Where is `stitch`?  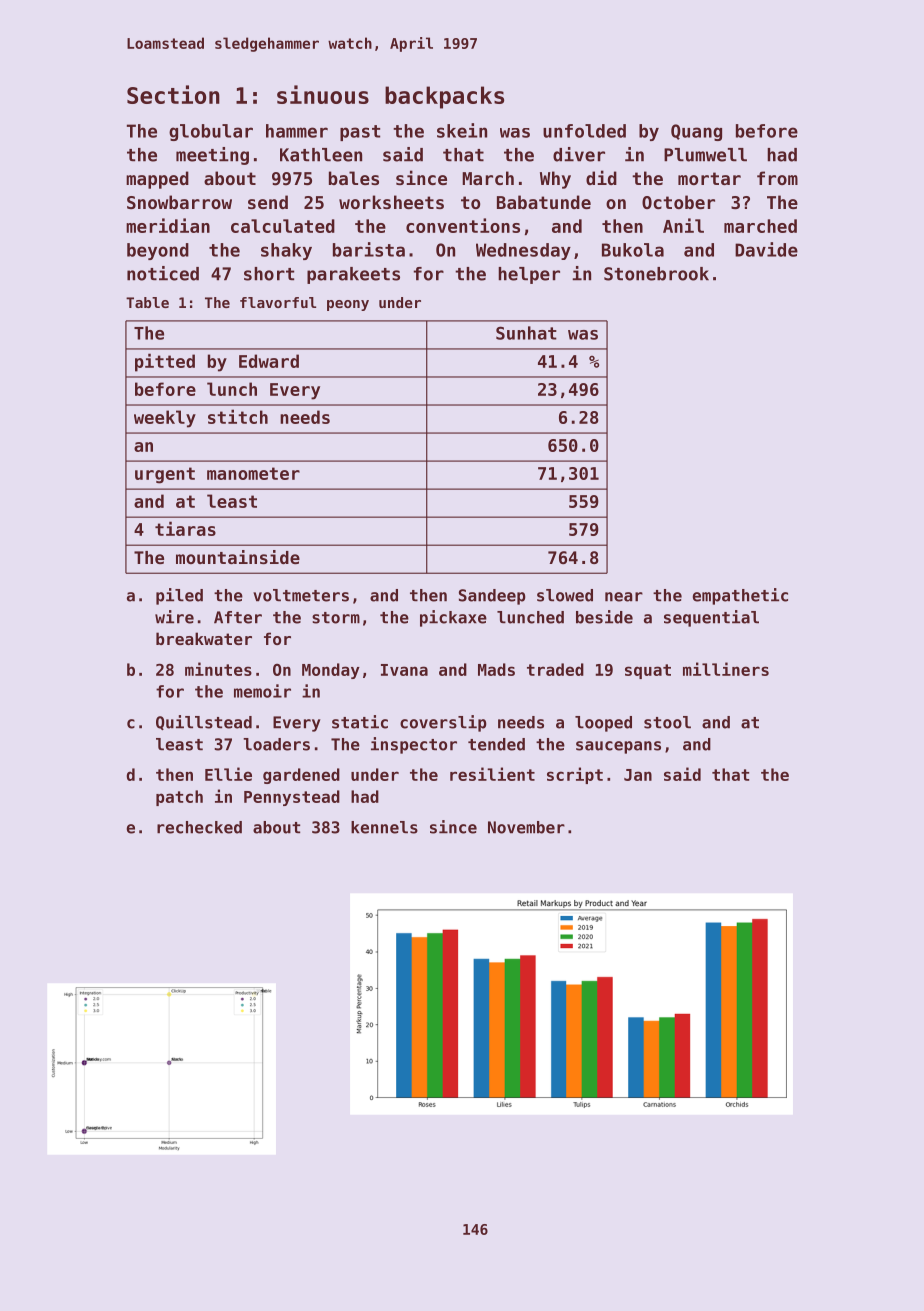 stitch is located at coordinates (238, 416).
